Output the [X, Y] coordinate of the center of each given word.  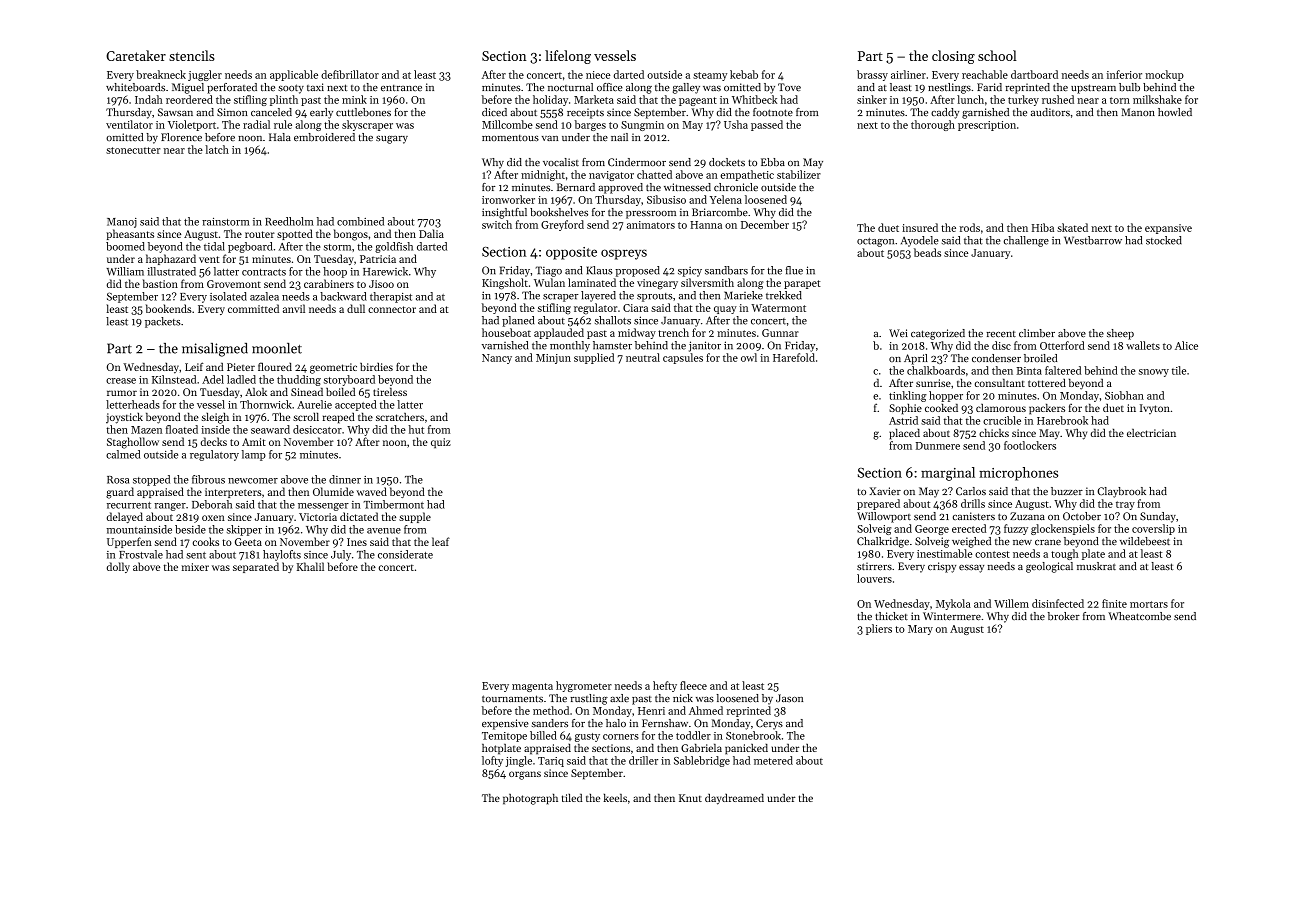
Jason [789, 698]
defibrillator [350, 74]
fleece [693, 685]
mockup [1164, 75]
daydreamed [734, 799]
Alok [256, 392]
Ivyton [1155, 409]
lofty [492, 761]
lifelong [568, 57]
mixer [195, 567]
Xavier [885, 491]
